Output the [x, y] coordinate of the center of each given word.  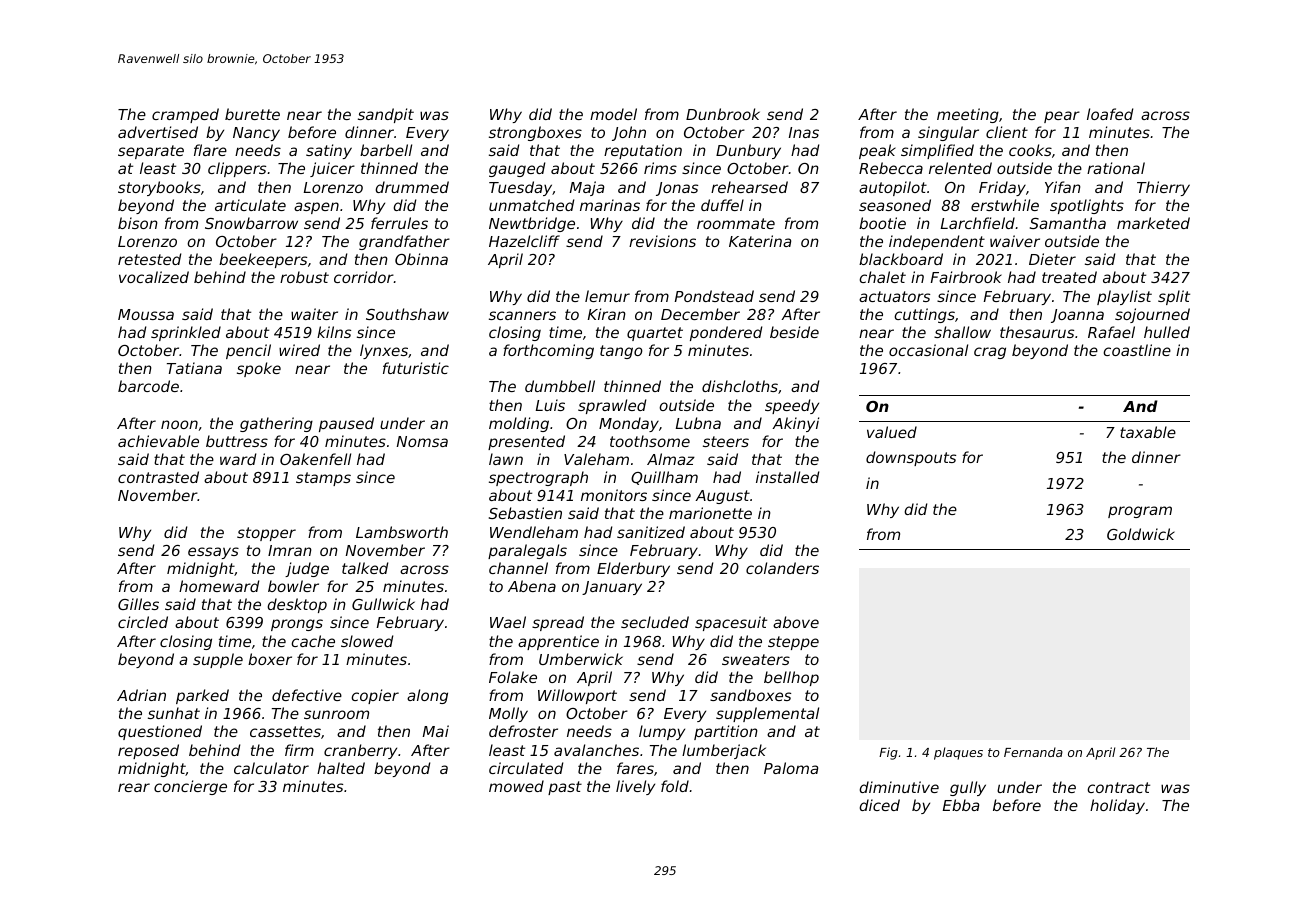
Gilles [138, 604]
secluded [655, 622]
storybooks [159, 188]
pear [1062, 117]
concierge [190, 787]
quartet [655, 334]
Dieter [1052, 259]
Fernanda [1033, 752]
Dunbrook [723, 114]
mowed [516, 786]
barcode [148, 386]
